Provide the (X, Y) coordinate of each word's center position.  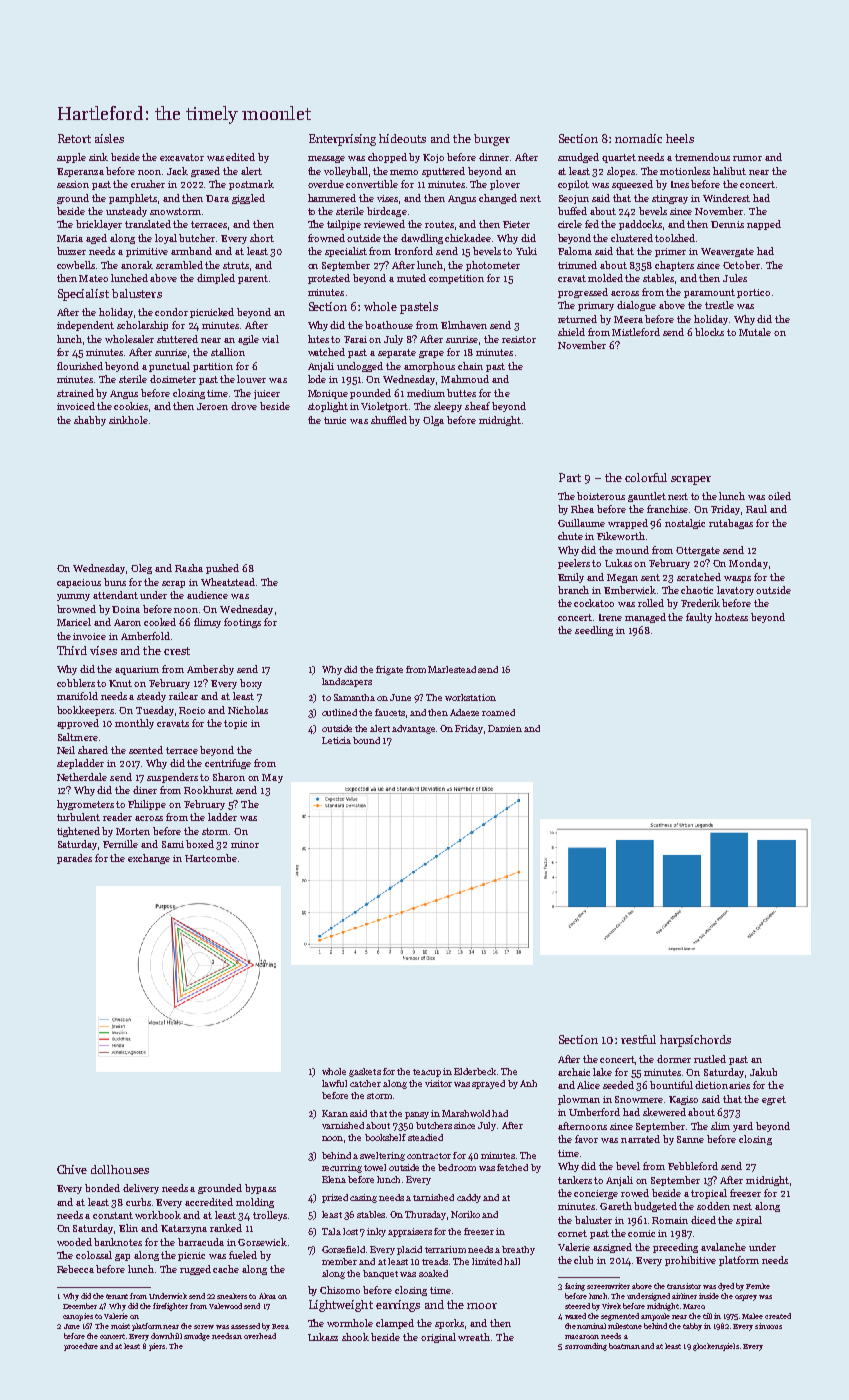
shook (355, 1337)
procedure (81, 1347)
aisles (109, 138)
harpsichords (695, 1041)
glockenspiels (716, 1347)
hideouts (402, 138)
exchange (149, 859)
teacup (427, 1073)
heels (680, 138)
